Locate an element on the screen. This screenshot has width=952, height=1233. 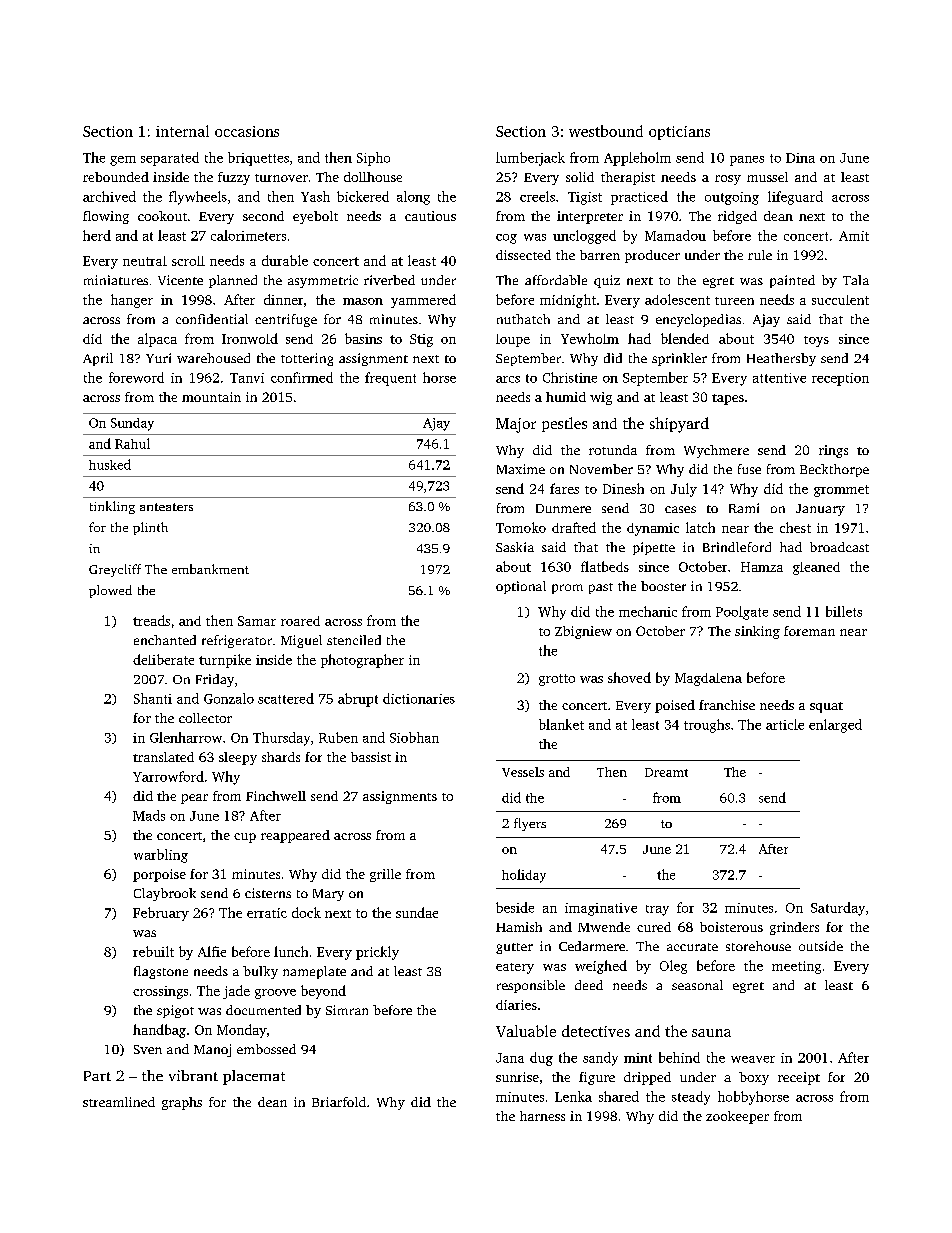
Shanti is located at coordinates (153, 698).
